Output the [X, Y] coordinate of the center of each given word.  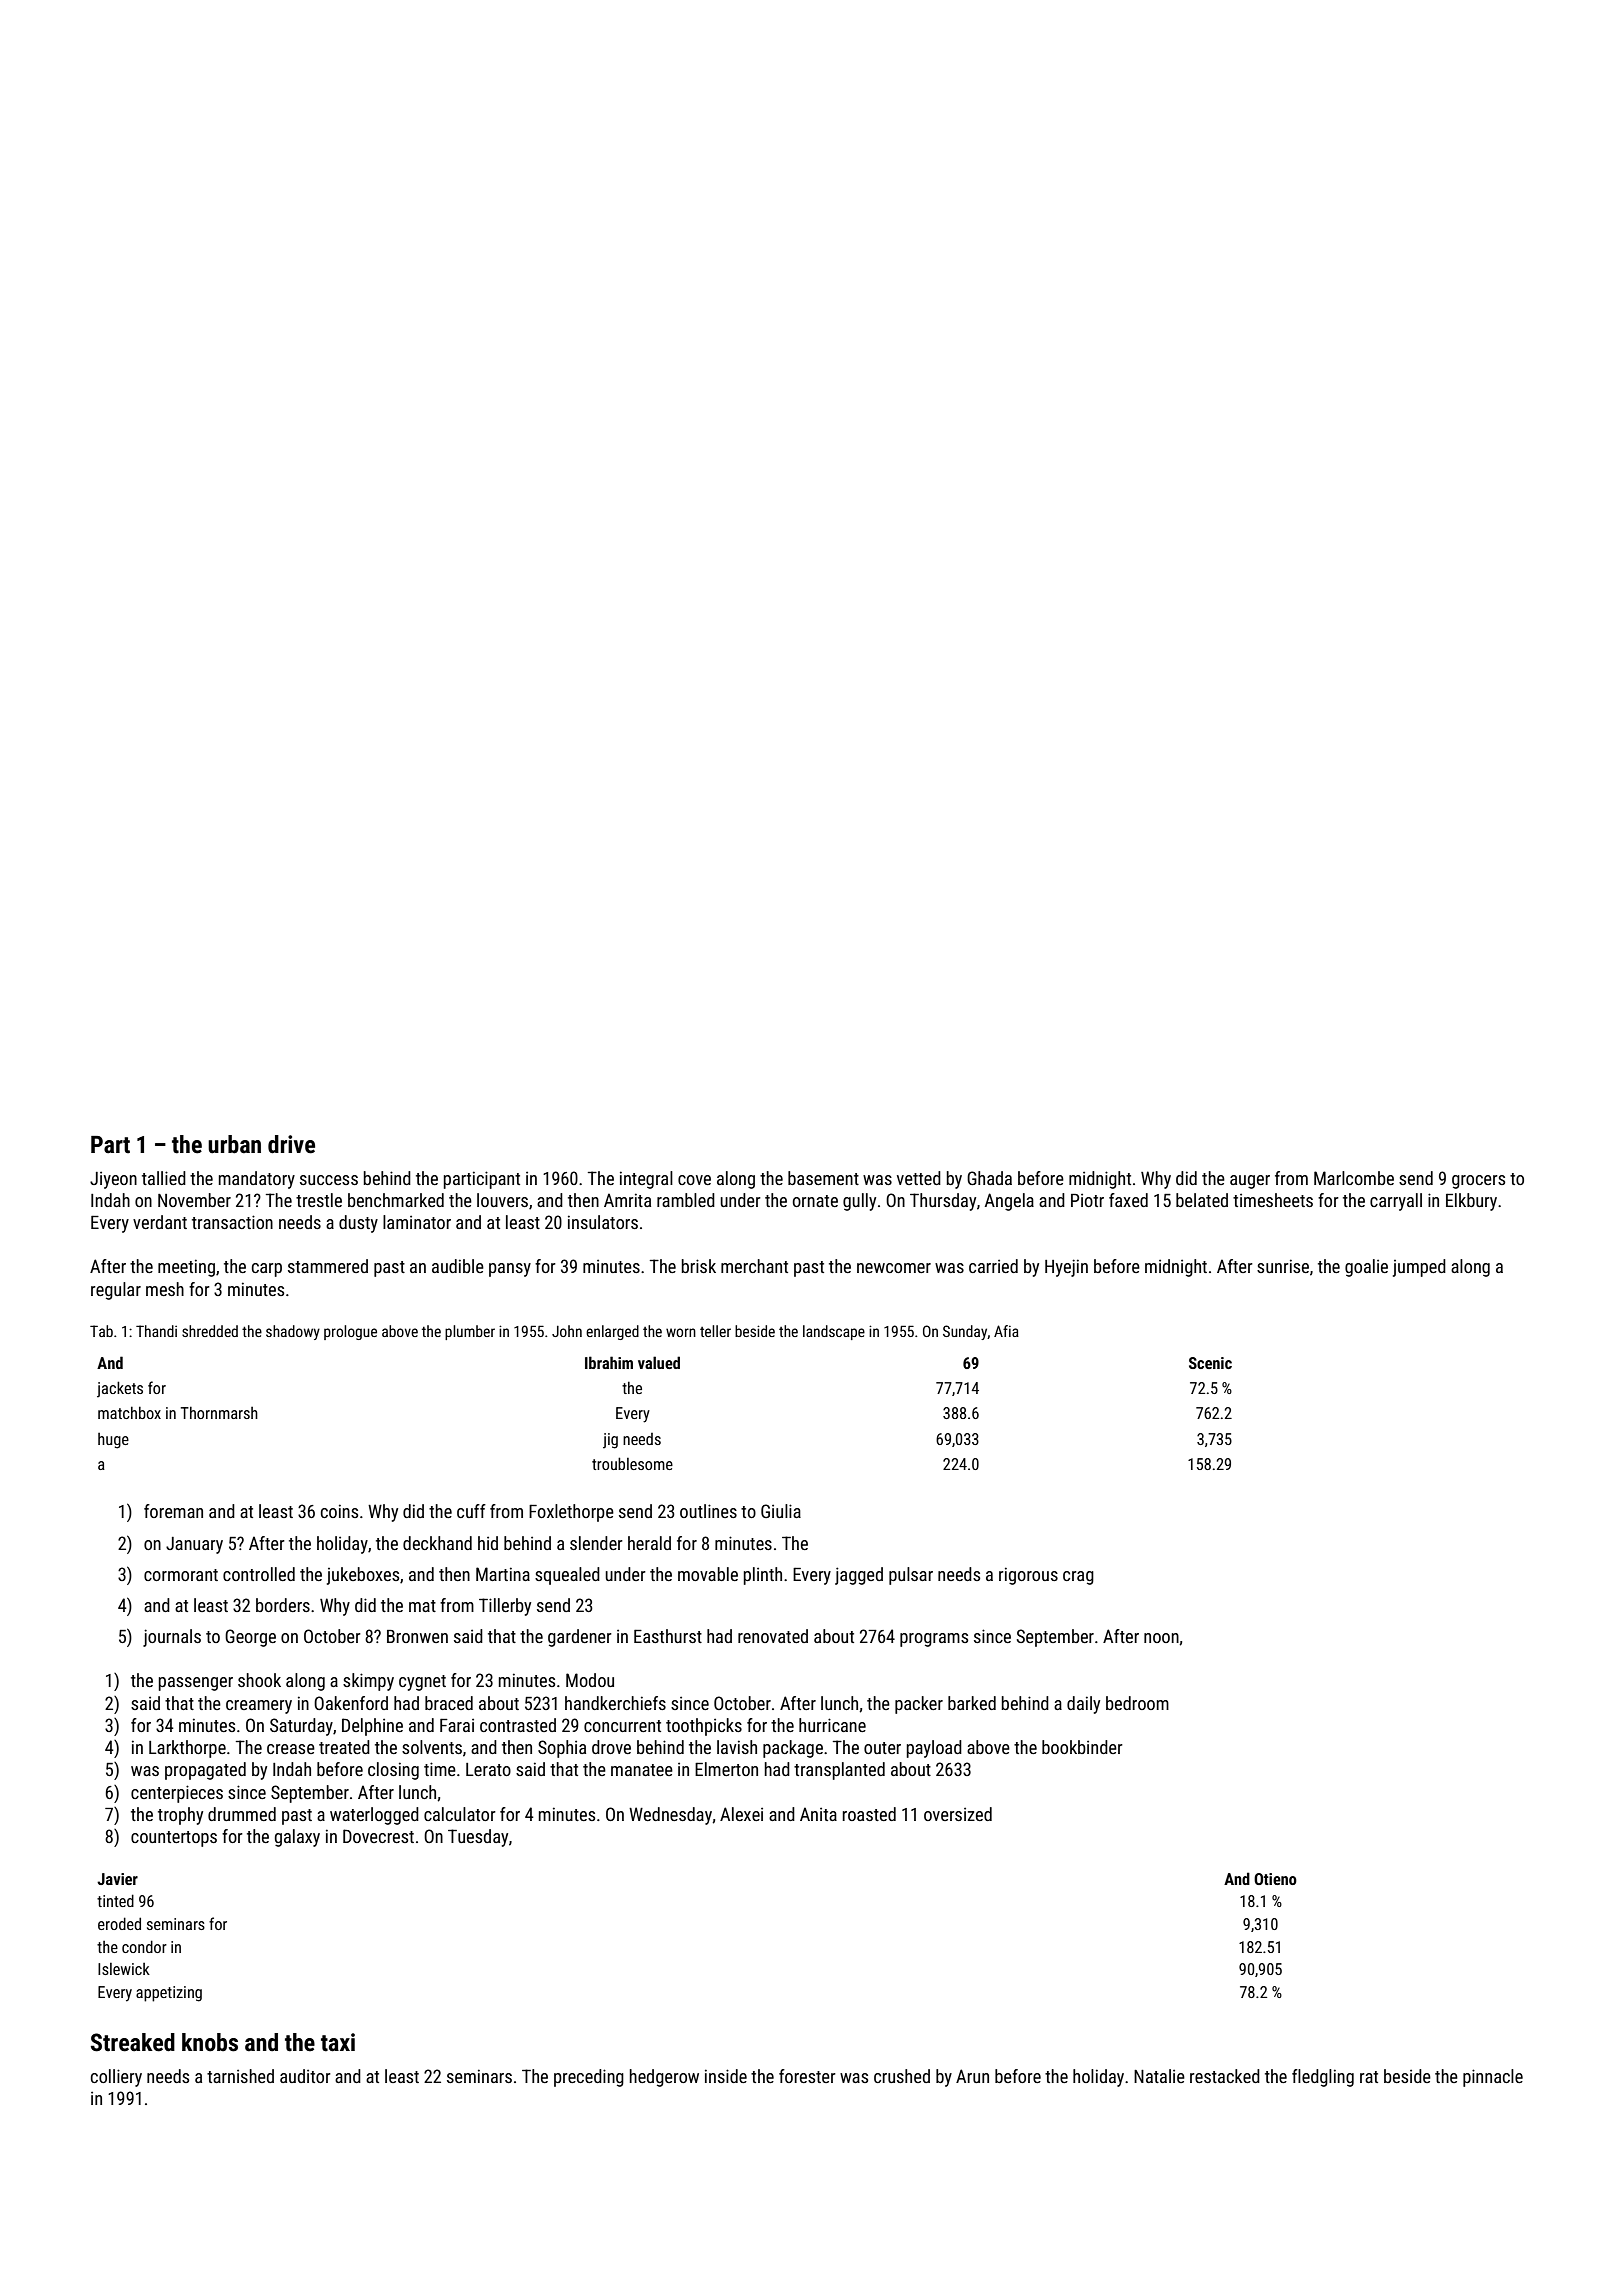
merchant [754, 1266]
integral [646, 1180]
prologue [350, 1332]
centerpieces [177, 1794]
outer [882, 1748]
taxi [338, 2042]
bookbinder [1082, 1747]
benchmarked [396, 1200]
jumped [1419, 1268]
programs [934, 1640]
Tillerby [505, 1607]
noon [1161, 1638]
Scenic [1210, 1363]
